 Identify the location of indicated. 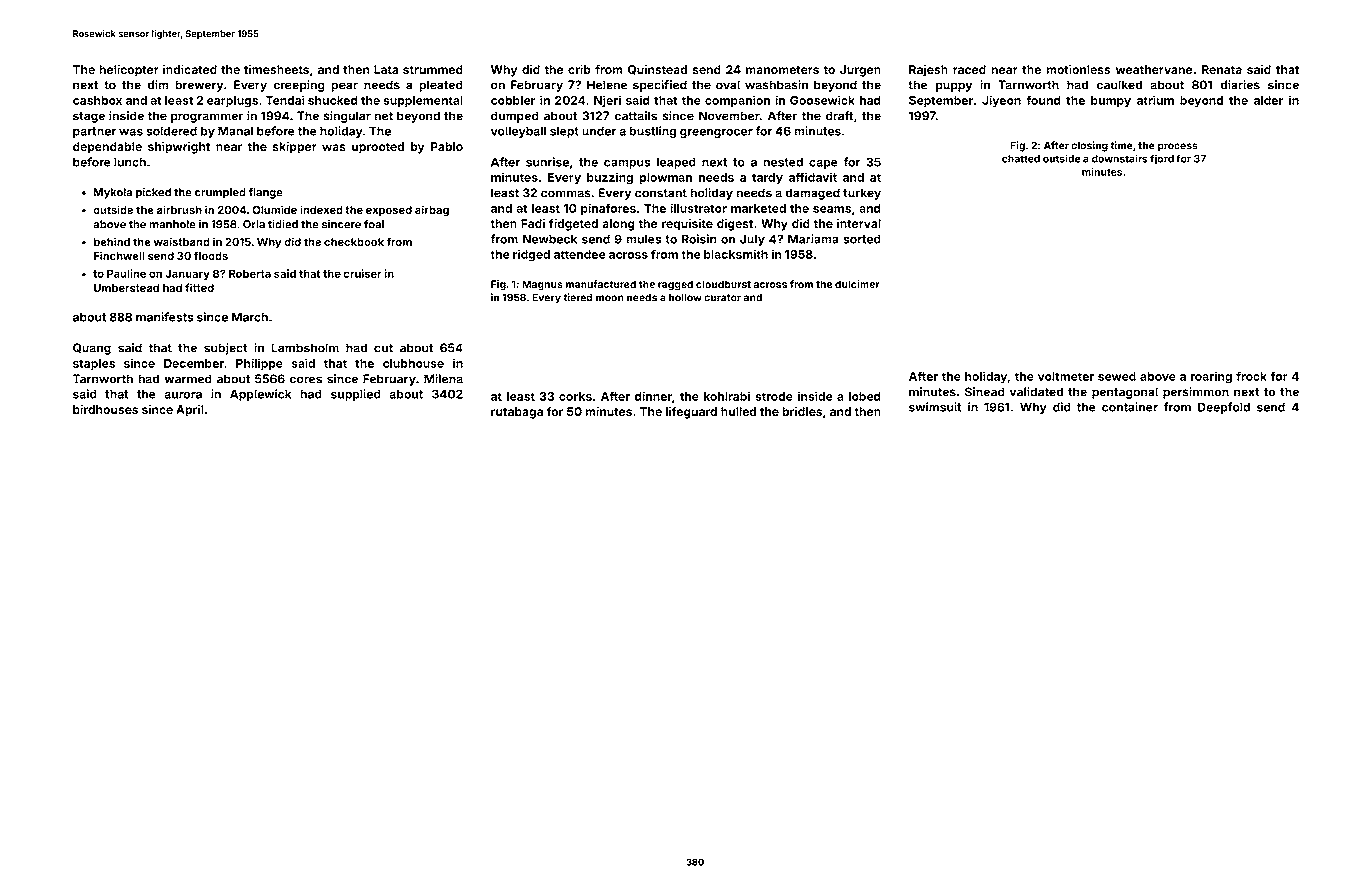
(190, 69).
